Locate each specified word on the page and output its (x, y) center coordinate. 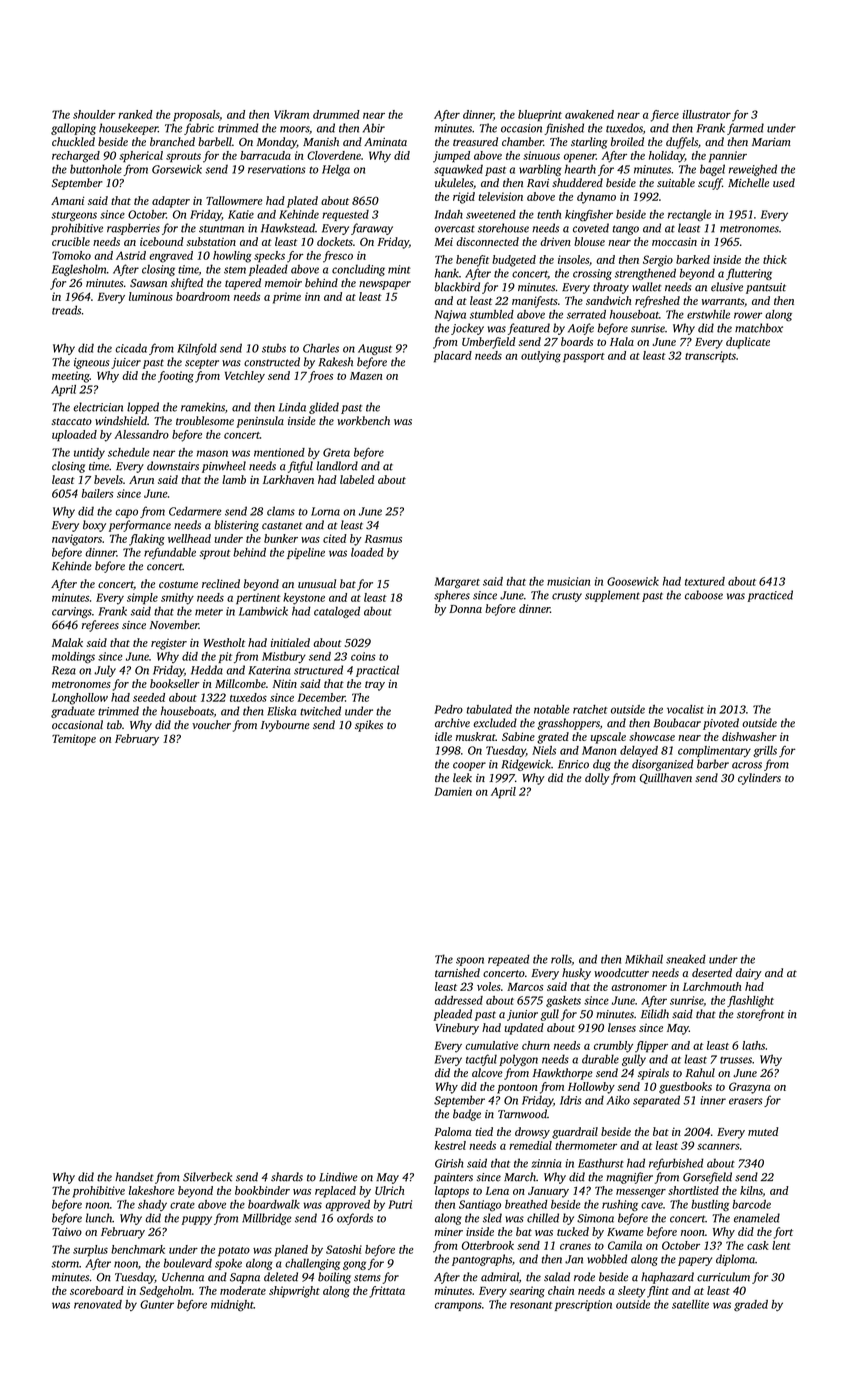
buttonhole (96, 169)
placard (453, 357)
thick (775, 259)
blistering (236, 526)
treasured (475, 141)
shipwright (294, 1292)
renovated (98, 1304)
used (784, 182)
